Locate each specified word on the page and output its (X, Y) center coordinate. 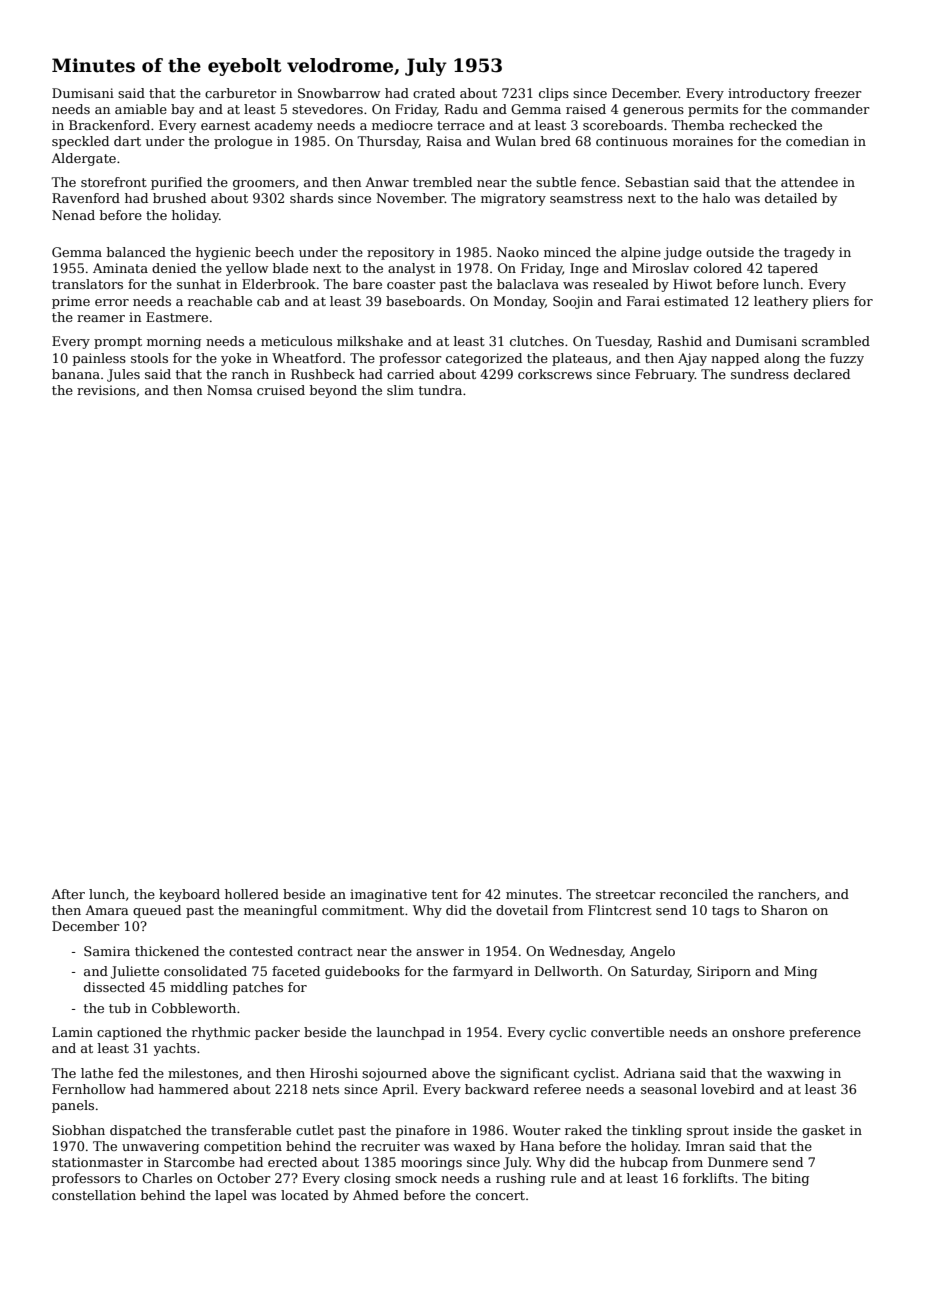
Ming (800, 972)
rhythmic (221, 1033)
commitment (363, 910)
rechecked (763, 125)
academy (284, 126)
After (68, 894)
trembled (442, 182)
